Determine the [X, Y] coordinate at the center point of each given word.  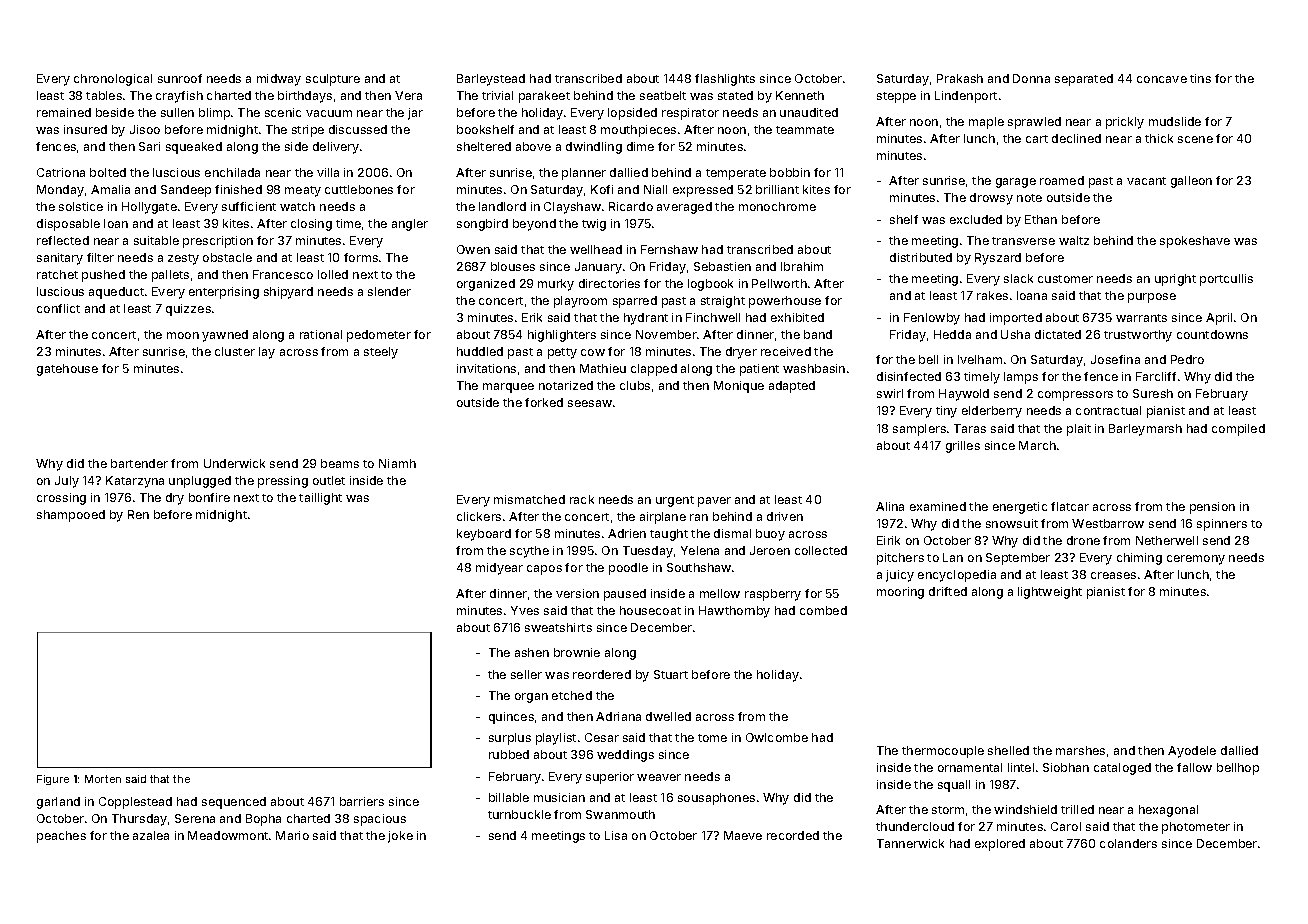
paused [625, 595]
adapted [792, 387]
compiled [1238, 430]
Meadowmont [228, 835]
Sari [149, 146]
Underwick [234, 463]
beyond [534, 225]
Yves [525, 610]
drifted [948, 591]
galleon [1191, 182]
